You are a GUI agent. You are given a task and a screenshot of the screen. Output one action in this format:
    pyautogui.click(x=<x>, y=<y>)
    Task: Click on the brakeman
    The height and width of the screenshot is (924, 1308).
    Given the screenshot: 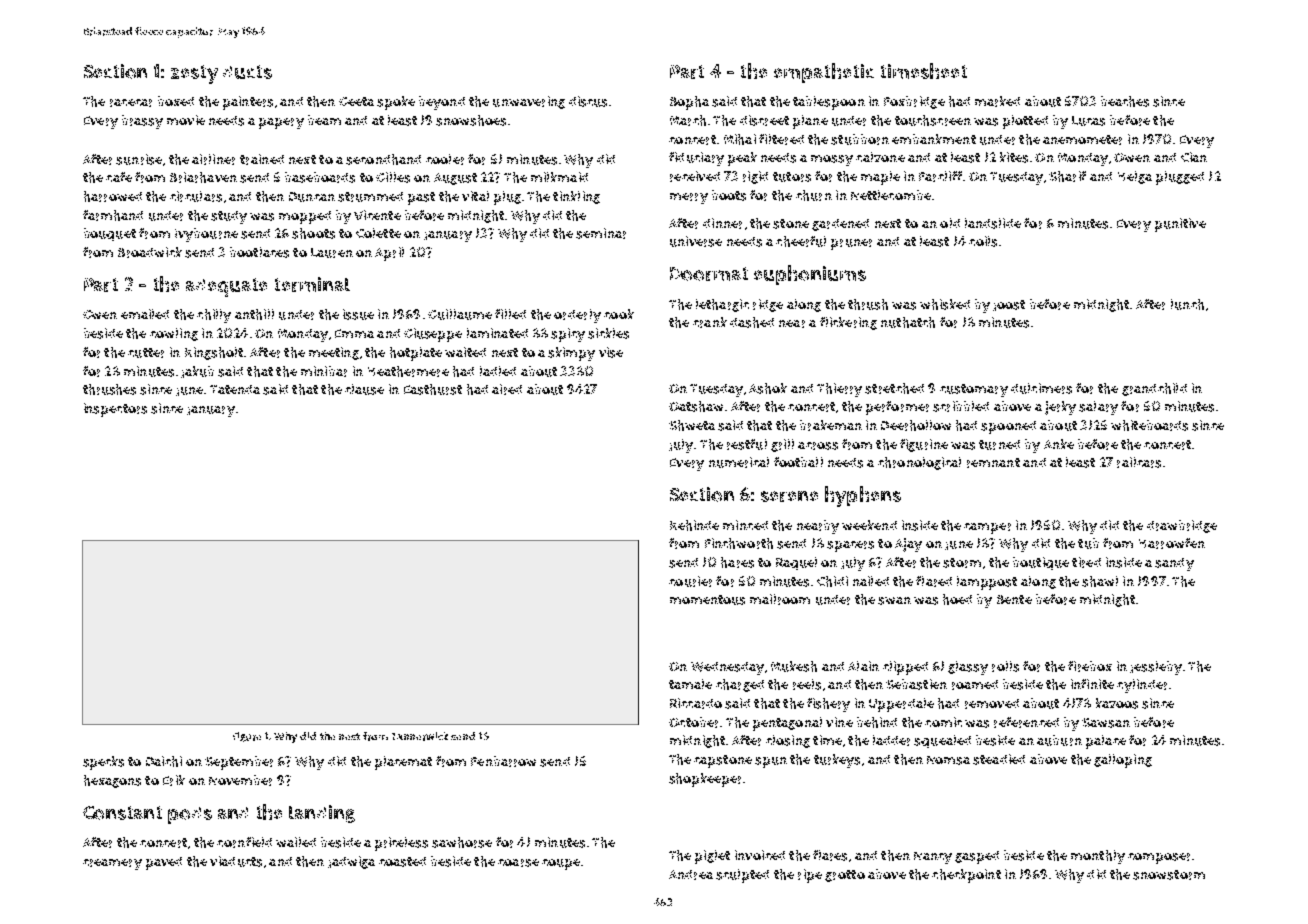 What is the action you would take?
    pyautogui.click(x=831, y=425)
